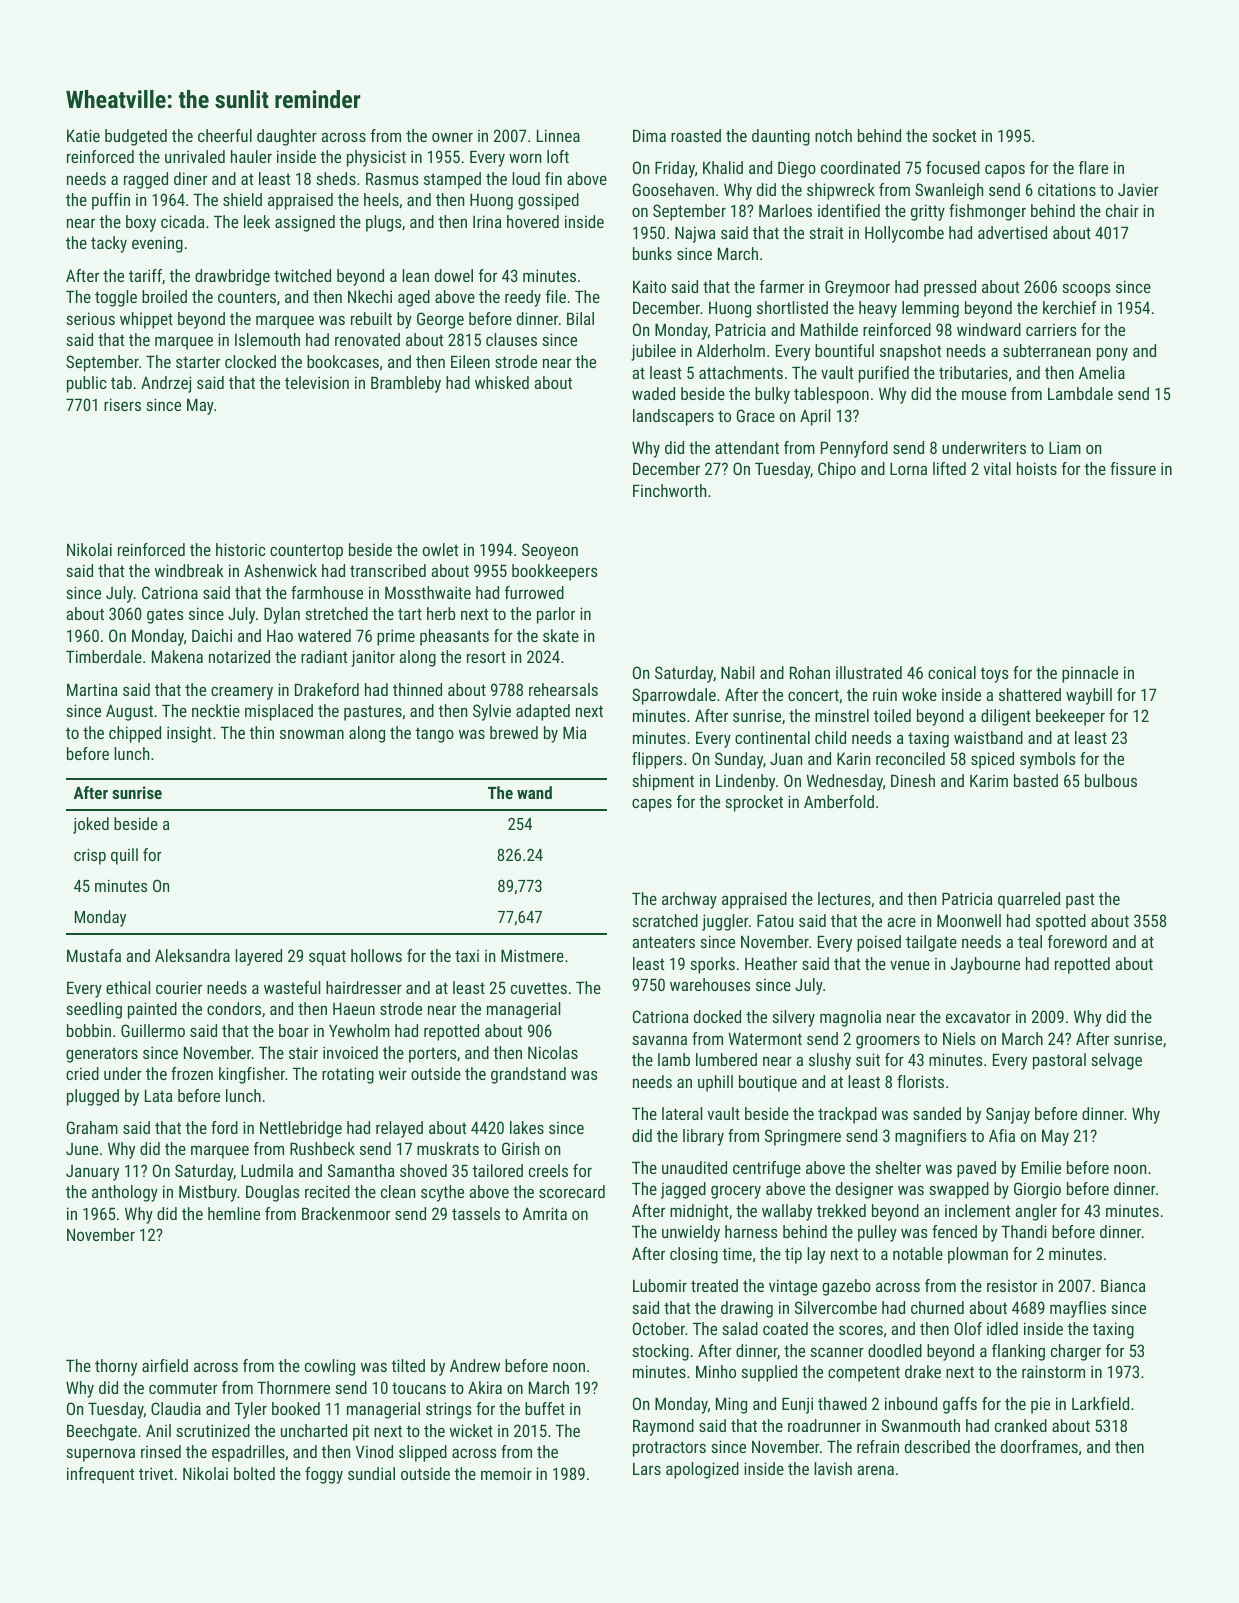  I want to click on symbols, so click(1048, 760).
